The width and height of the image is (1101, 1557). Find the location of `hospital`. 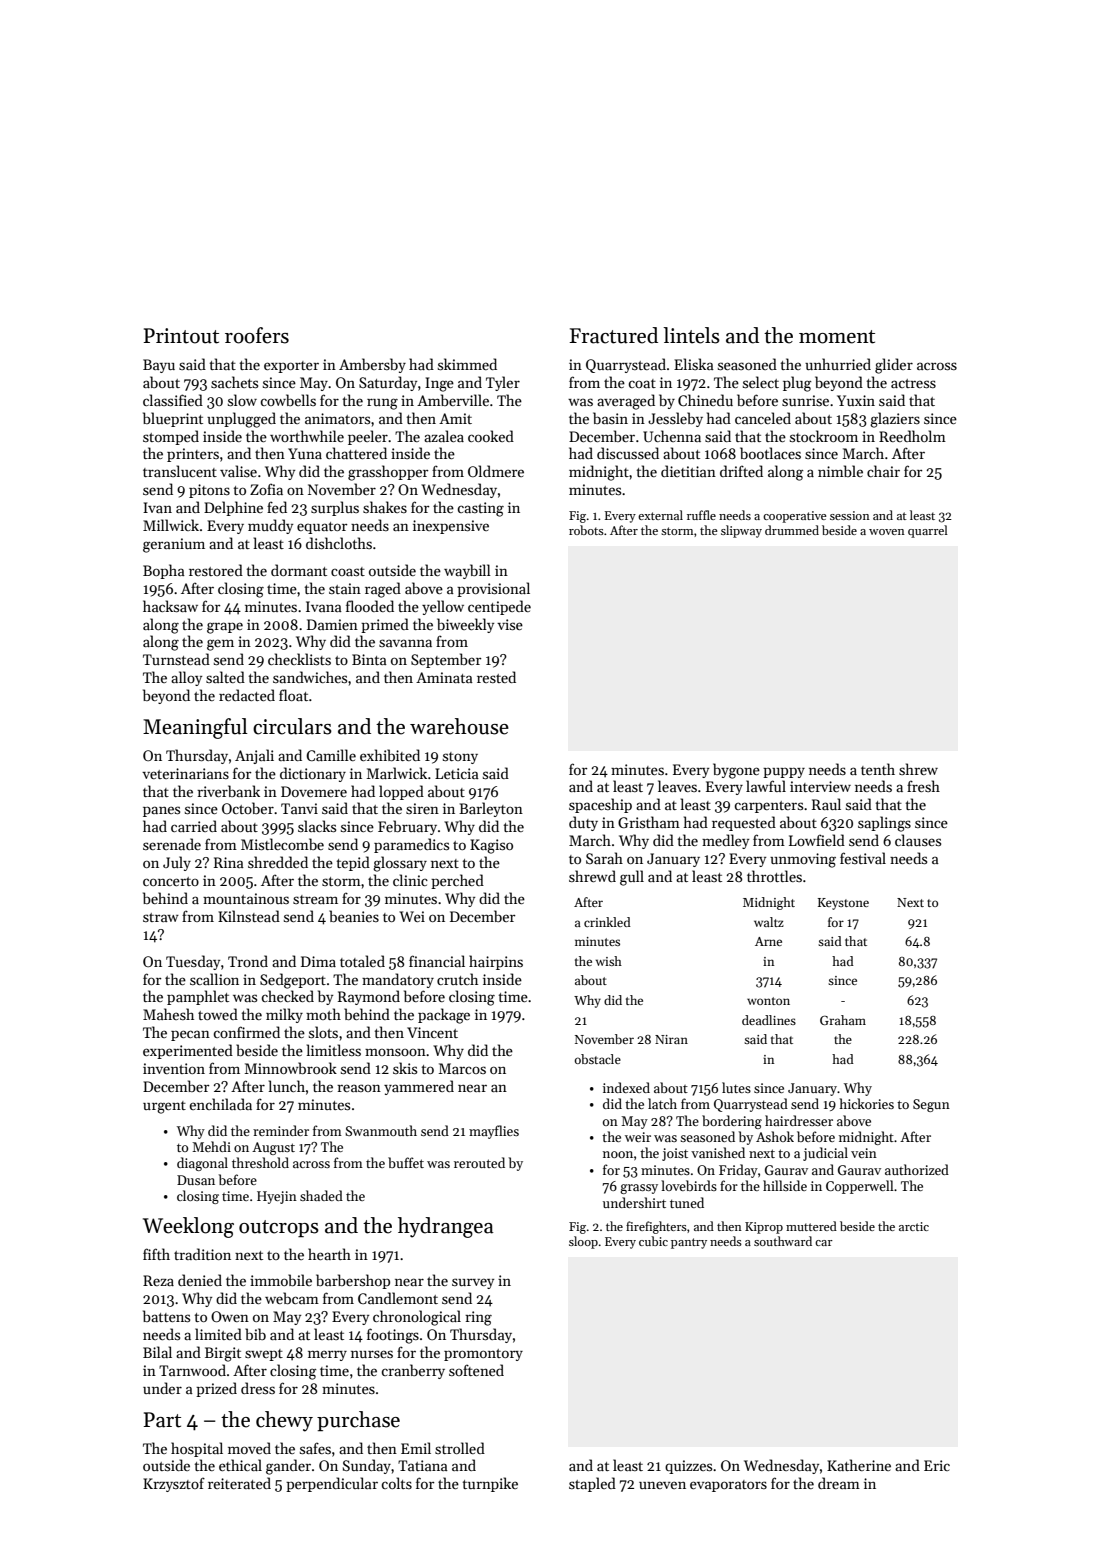

hospital is located at coordinates (197, 1449).
